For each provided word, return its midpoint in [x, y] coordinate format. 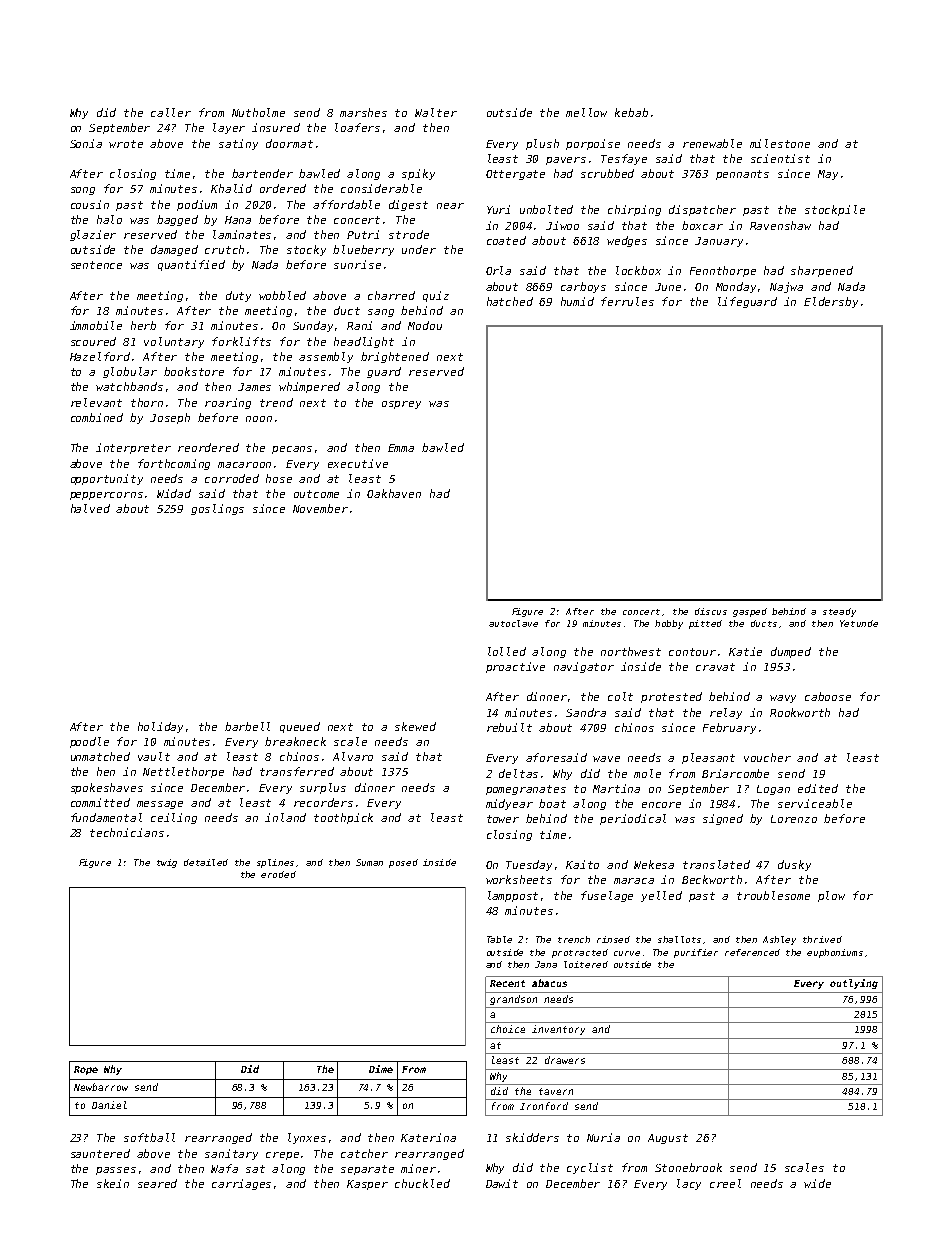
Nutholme [258, 112]
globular [130, 372]
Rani [359, 325]
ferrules [627, 301]
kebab [631, 112]
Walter [436, 112]
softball [149, 1137]
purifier [696, 953]
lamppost [513, 896]
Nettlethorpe [183, 772]
